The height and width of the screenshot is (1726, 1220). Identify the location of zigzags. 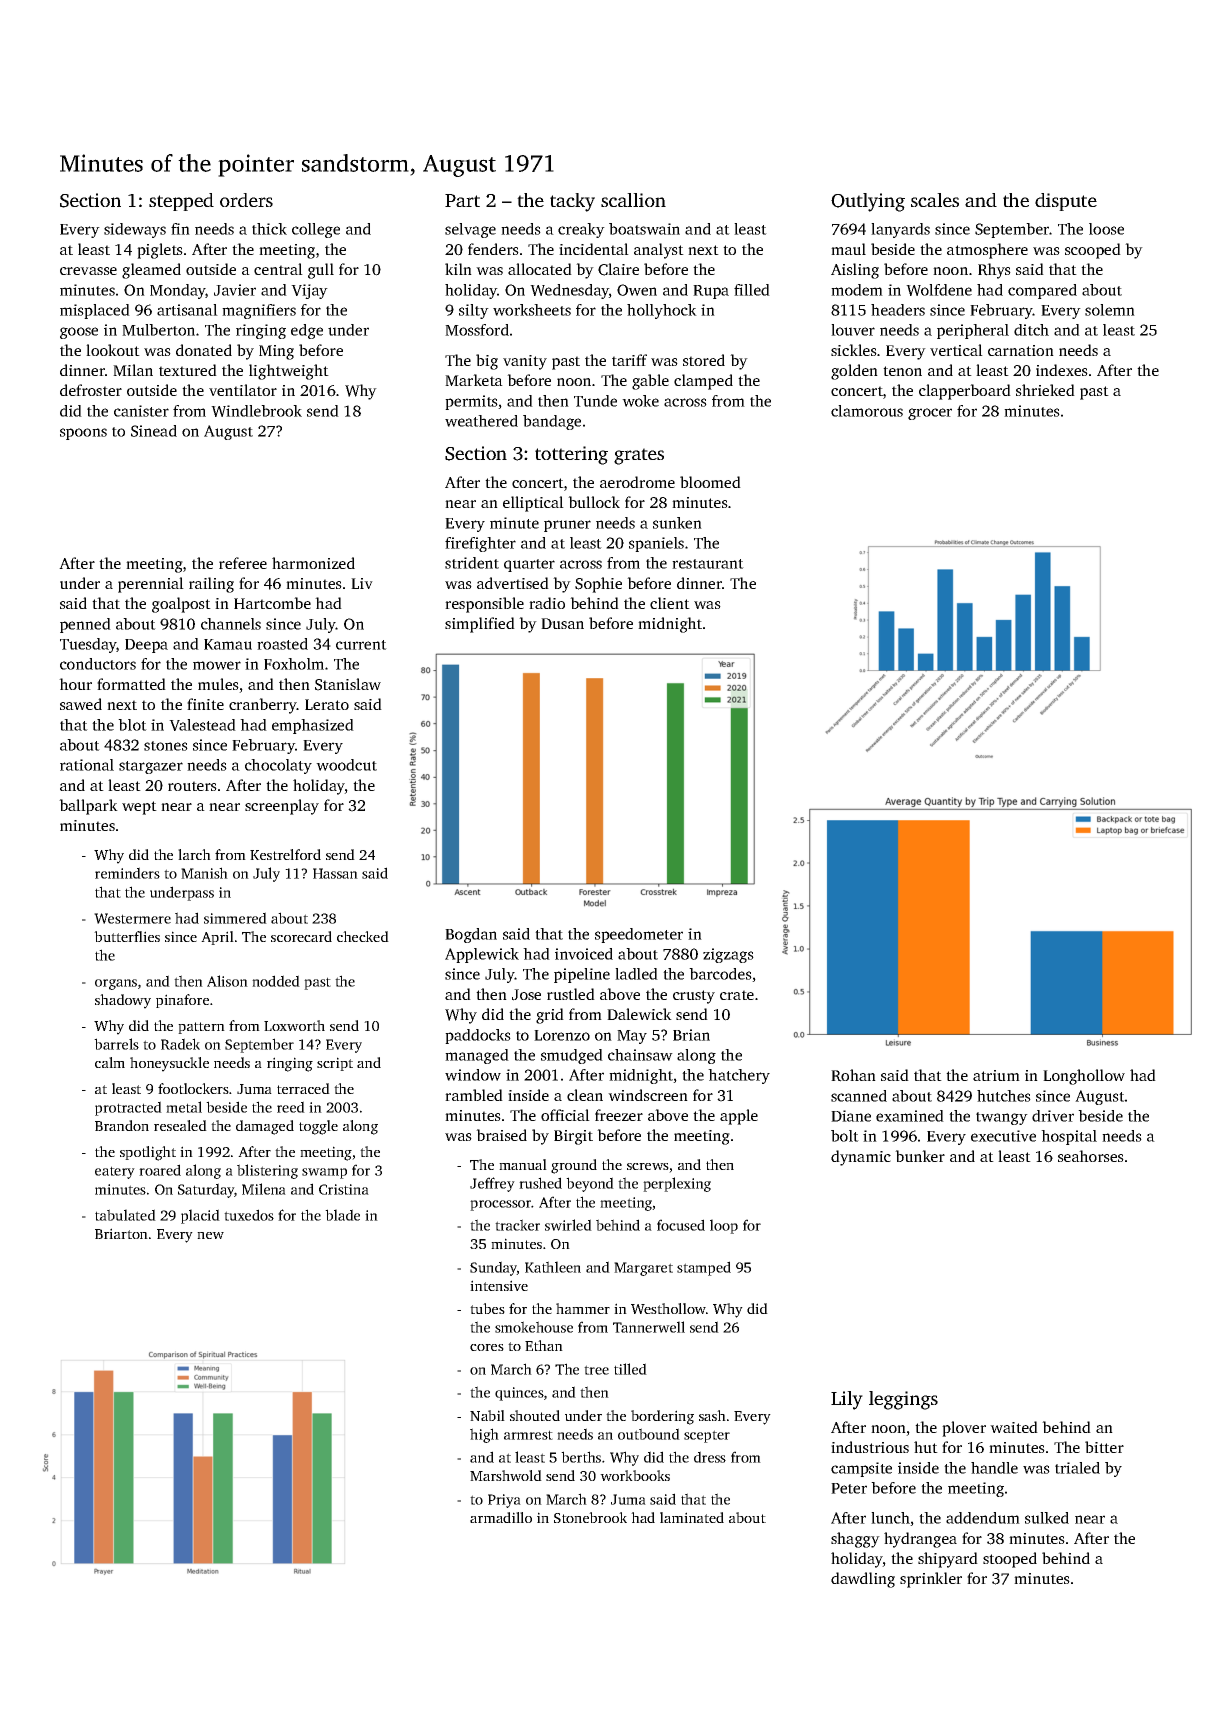
(728, 955).
